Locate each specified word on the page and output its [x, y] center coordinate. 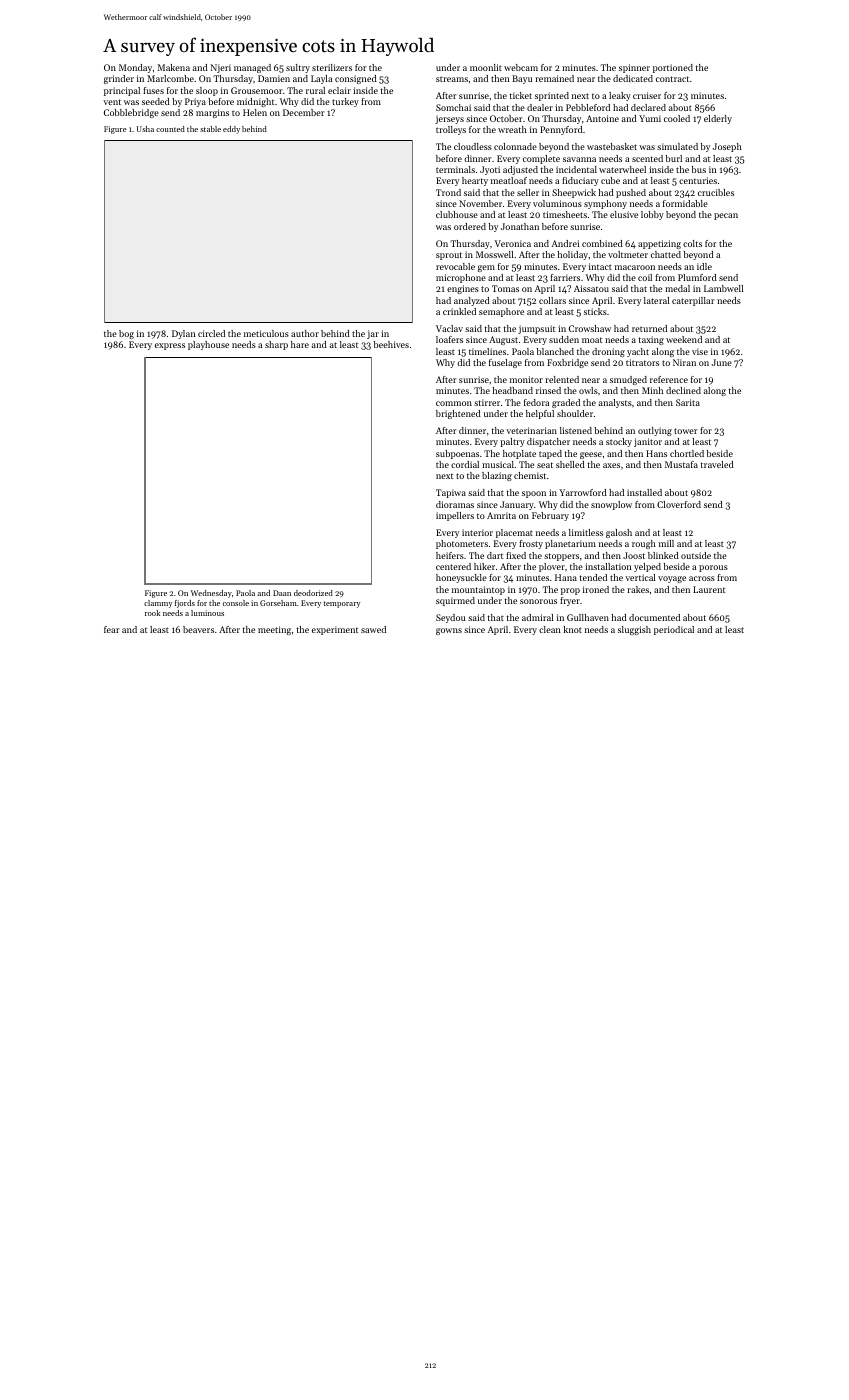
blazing [497, 476]
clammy [158, 604]
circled [211, 333]
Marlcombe [170, 78]
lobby [652, 215]
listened [576, 430]
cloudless [473, 146]
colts [692, 243]
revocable [455, 266]
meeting [274, 630]
